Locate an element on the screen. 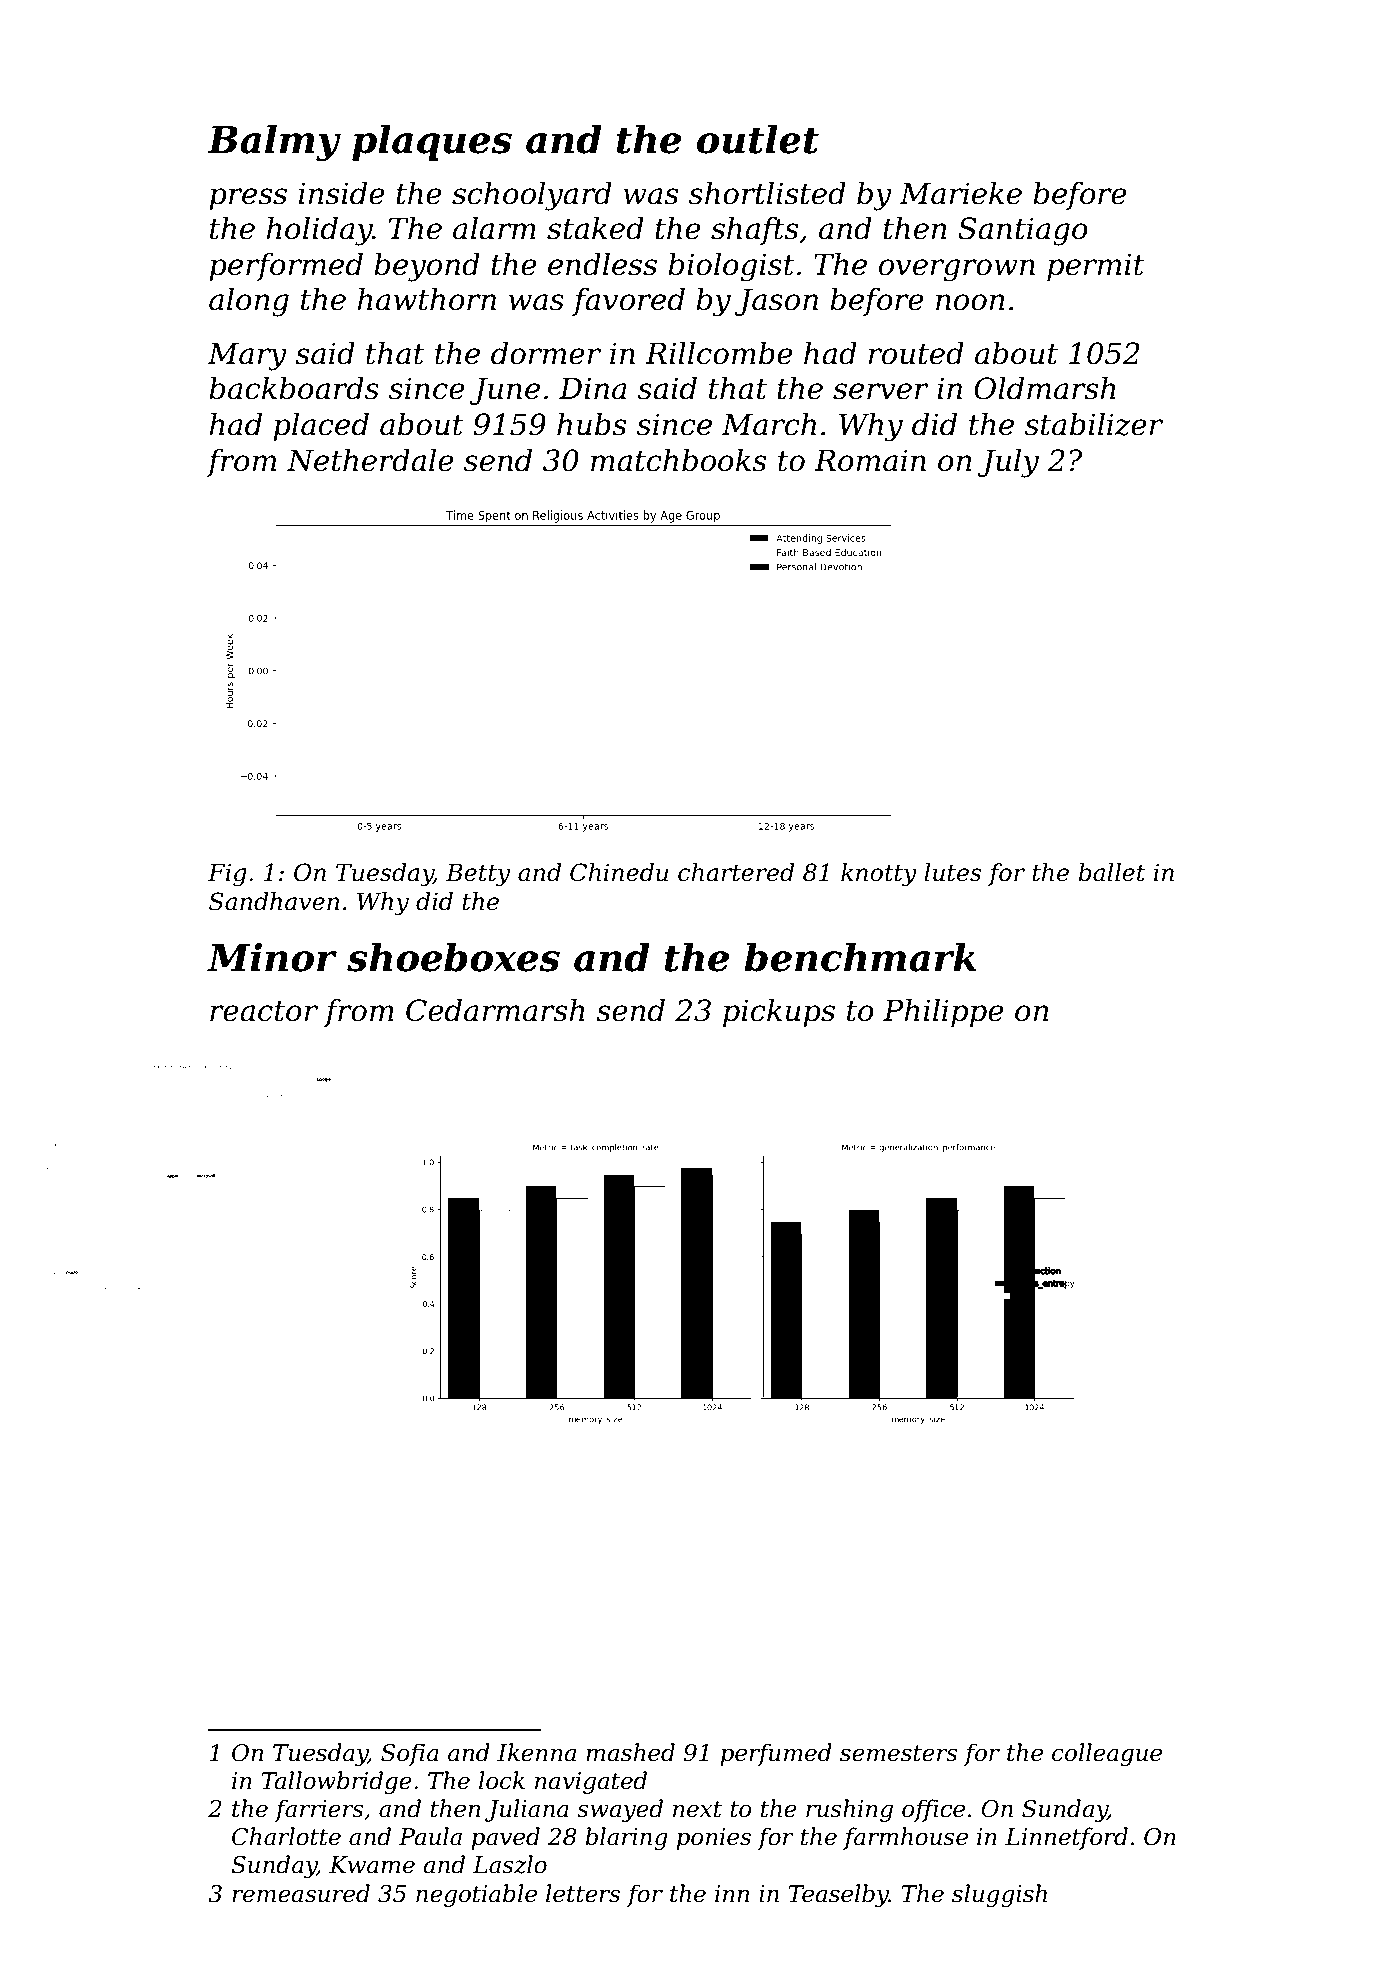  mashed is located at coordinates (630, 1752).
